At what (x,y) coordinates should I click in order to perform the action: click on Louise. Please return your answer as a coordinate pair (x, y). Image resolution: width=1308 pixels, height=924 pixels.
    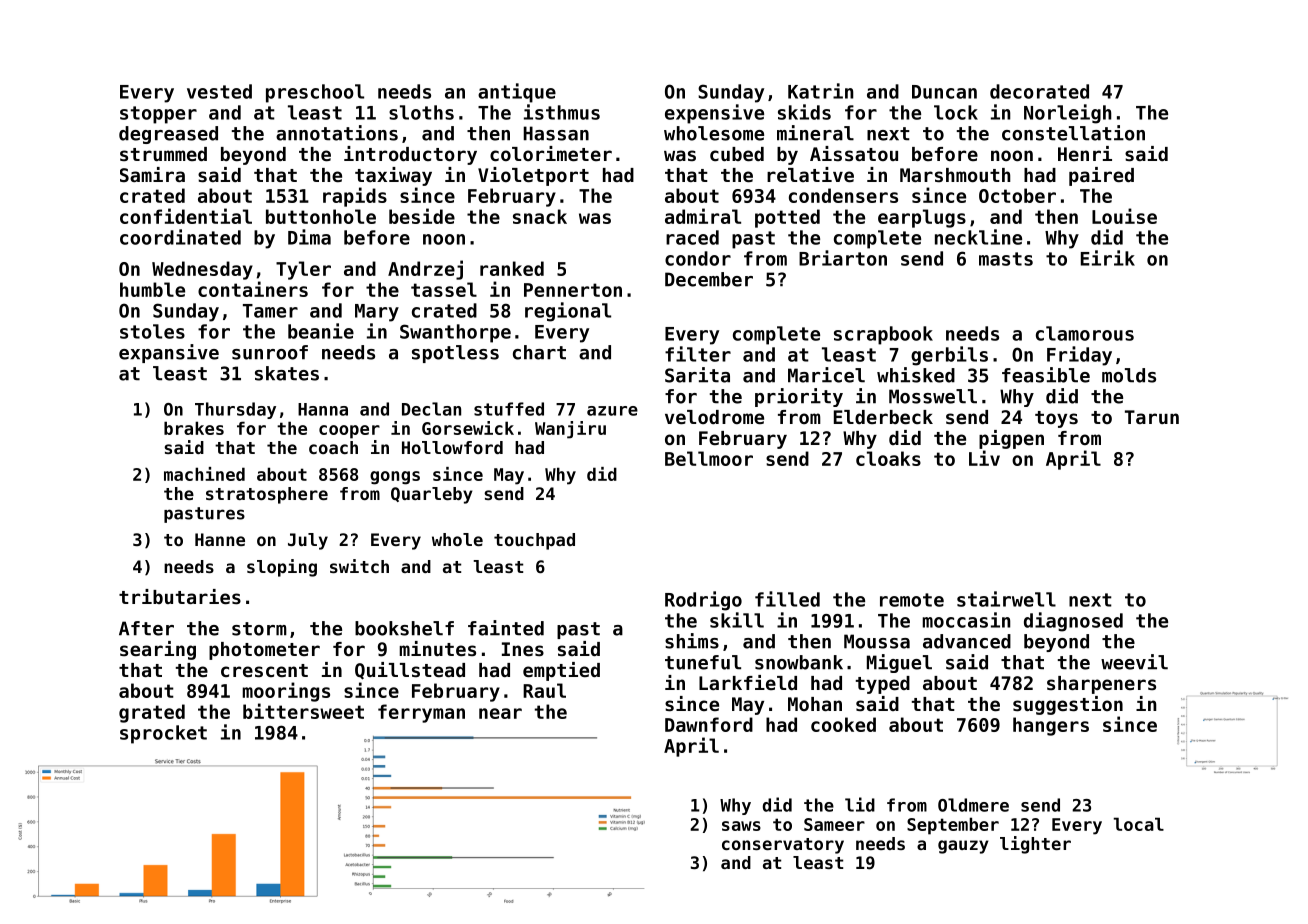
    Looking at the image, I should click on (1124, 216).
